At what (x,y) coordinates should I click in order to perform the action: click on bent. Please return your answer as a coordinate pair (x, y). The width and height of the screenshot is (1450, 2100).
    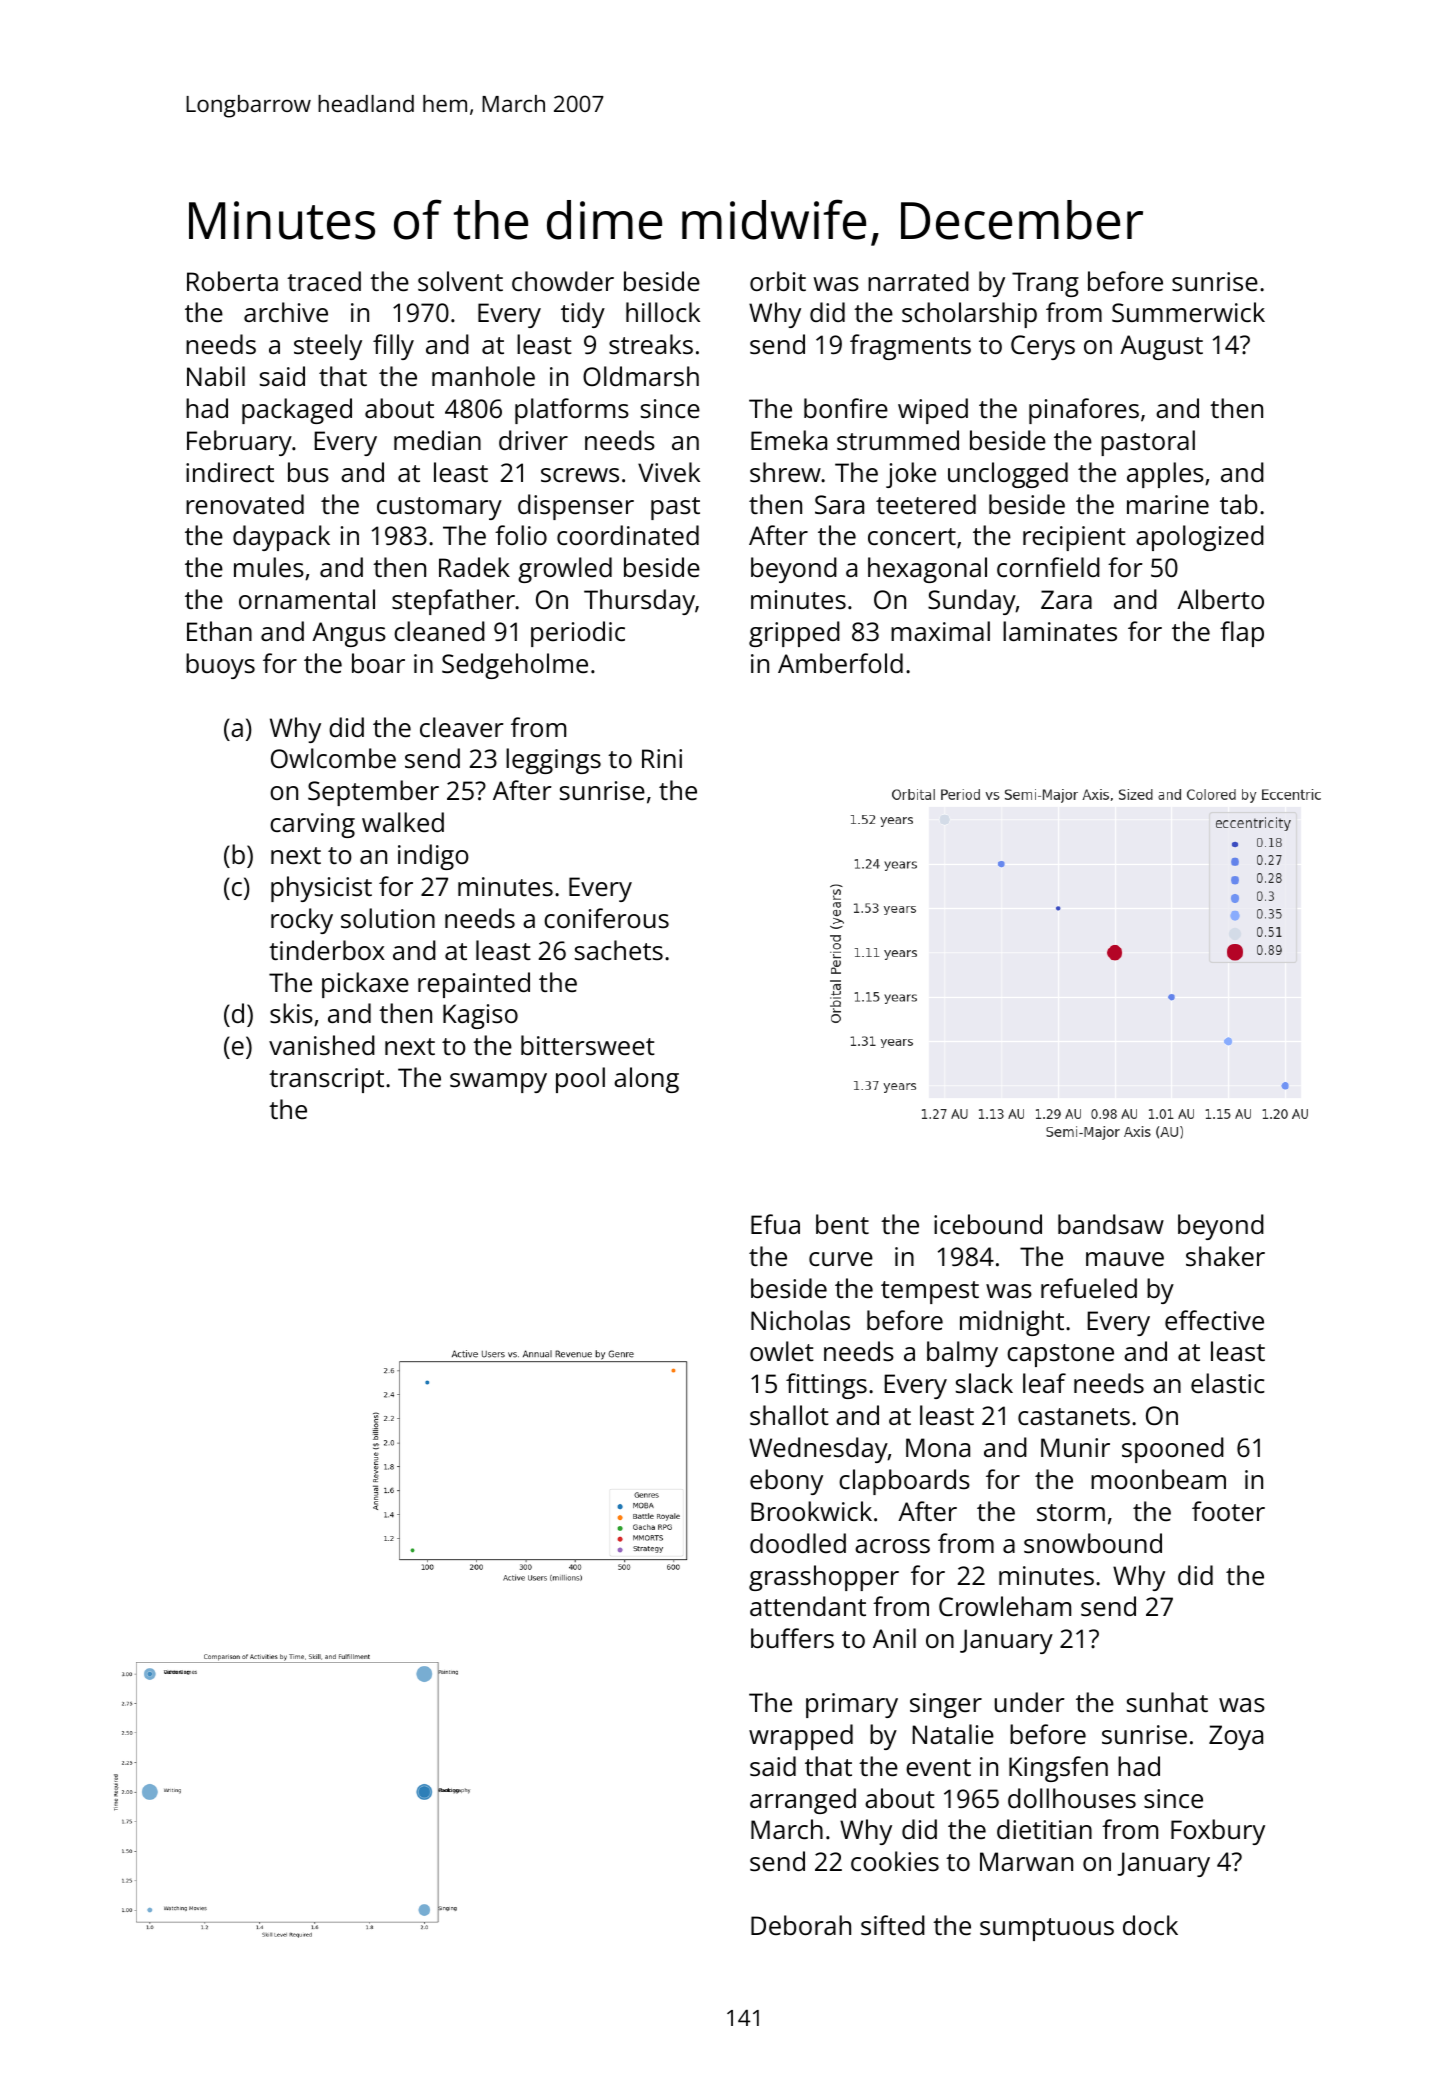
    Looking at the image, I should click on (842, 1224).
